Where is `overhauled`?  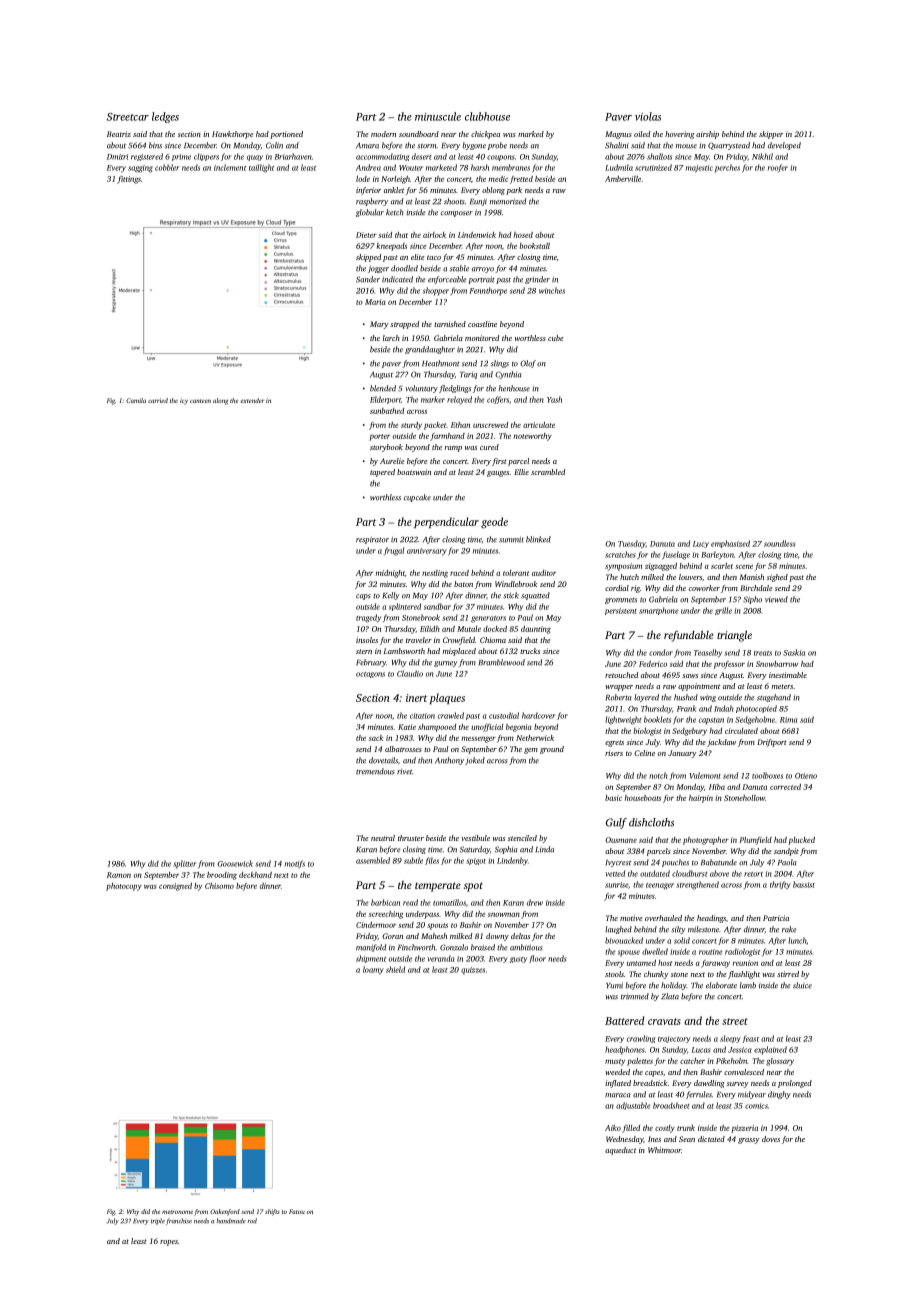
overhauled is located at coordinates (663, 918).
